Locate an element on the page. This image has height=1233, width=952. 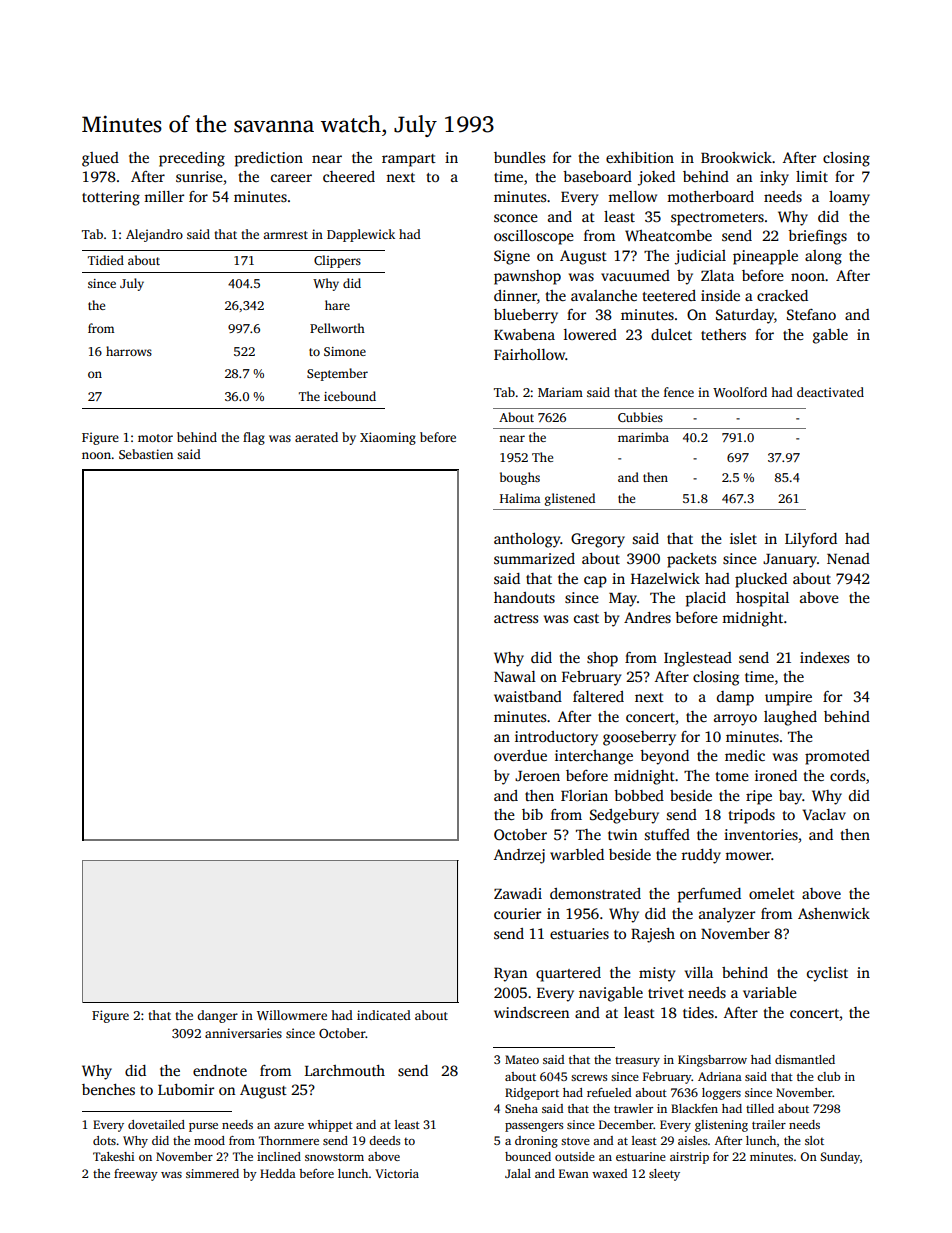
Mateo is located at coordinates (522, 1059).
